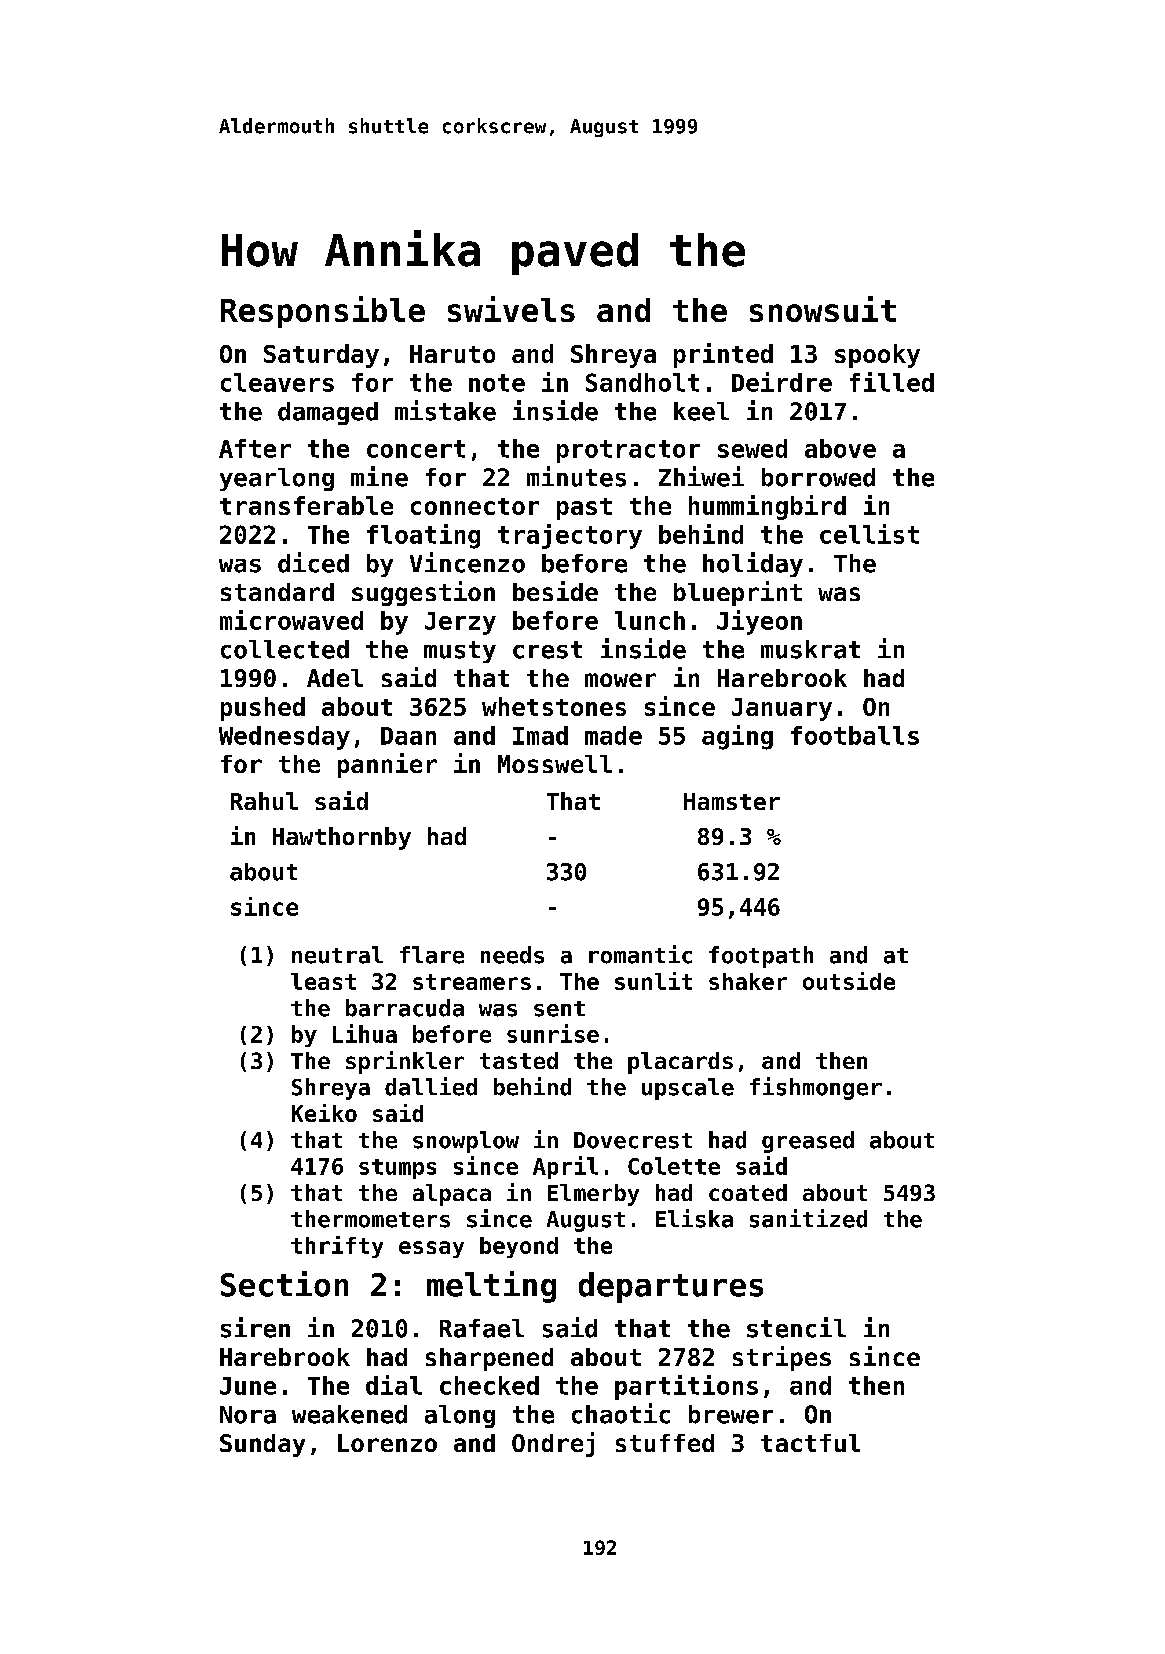  I want to click on Keiko, so click(324, 1113).
